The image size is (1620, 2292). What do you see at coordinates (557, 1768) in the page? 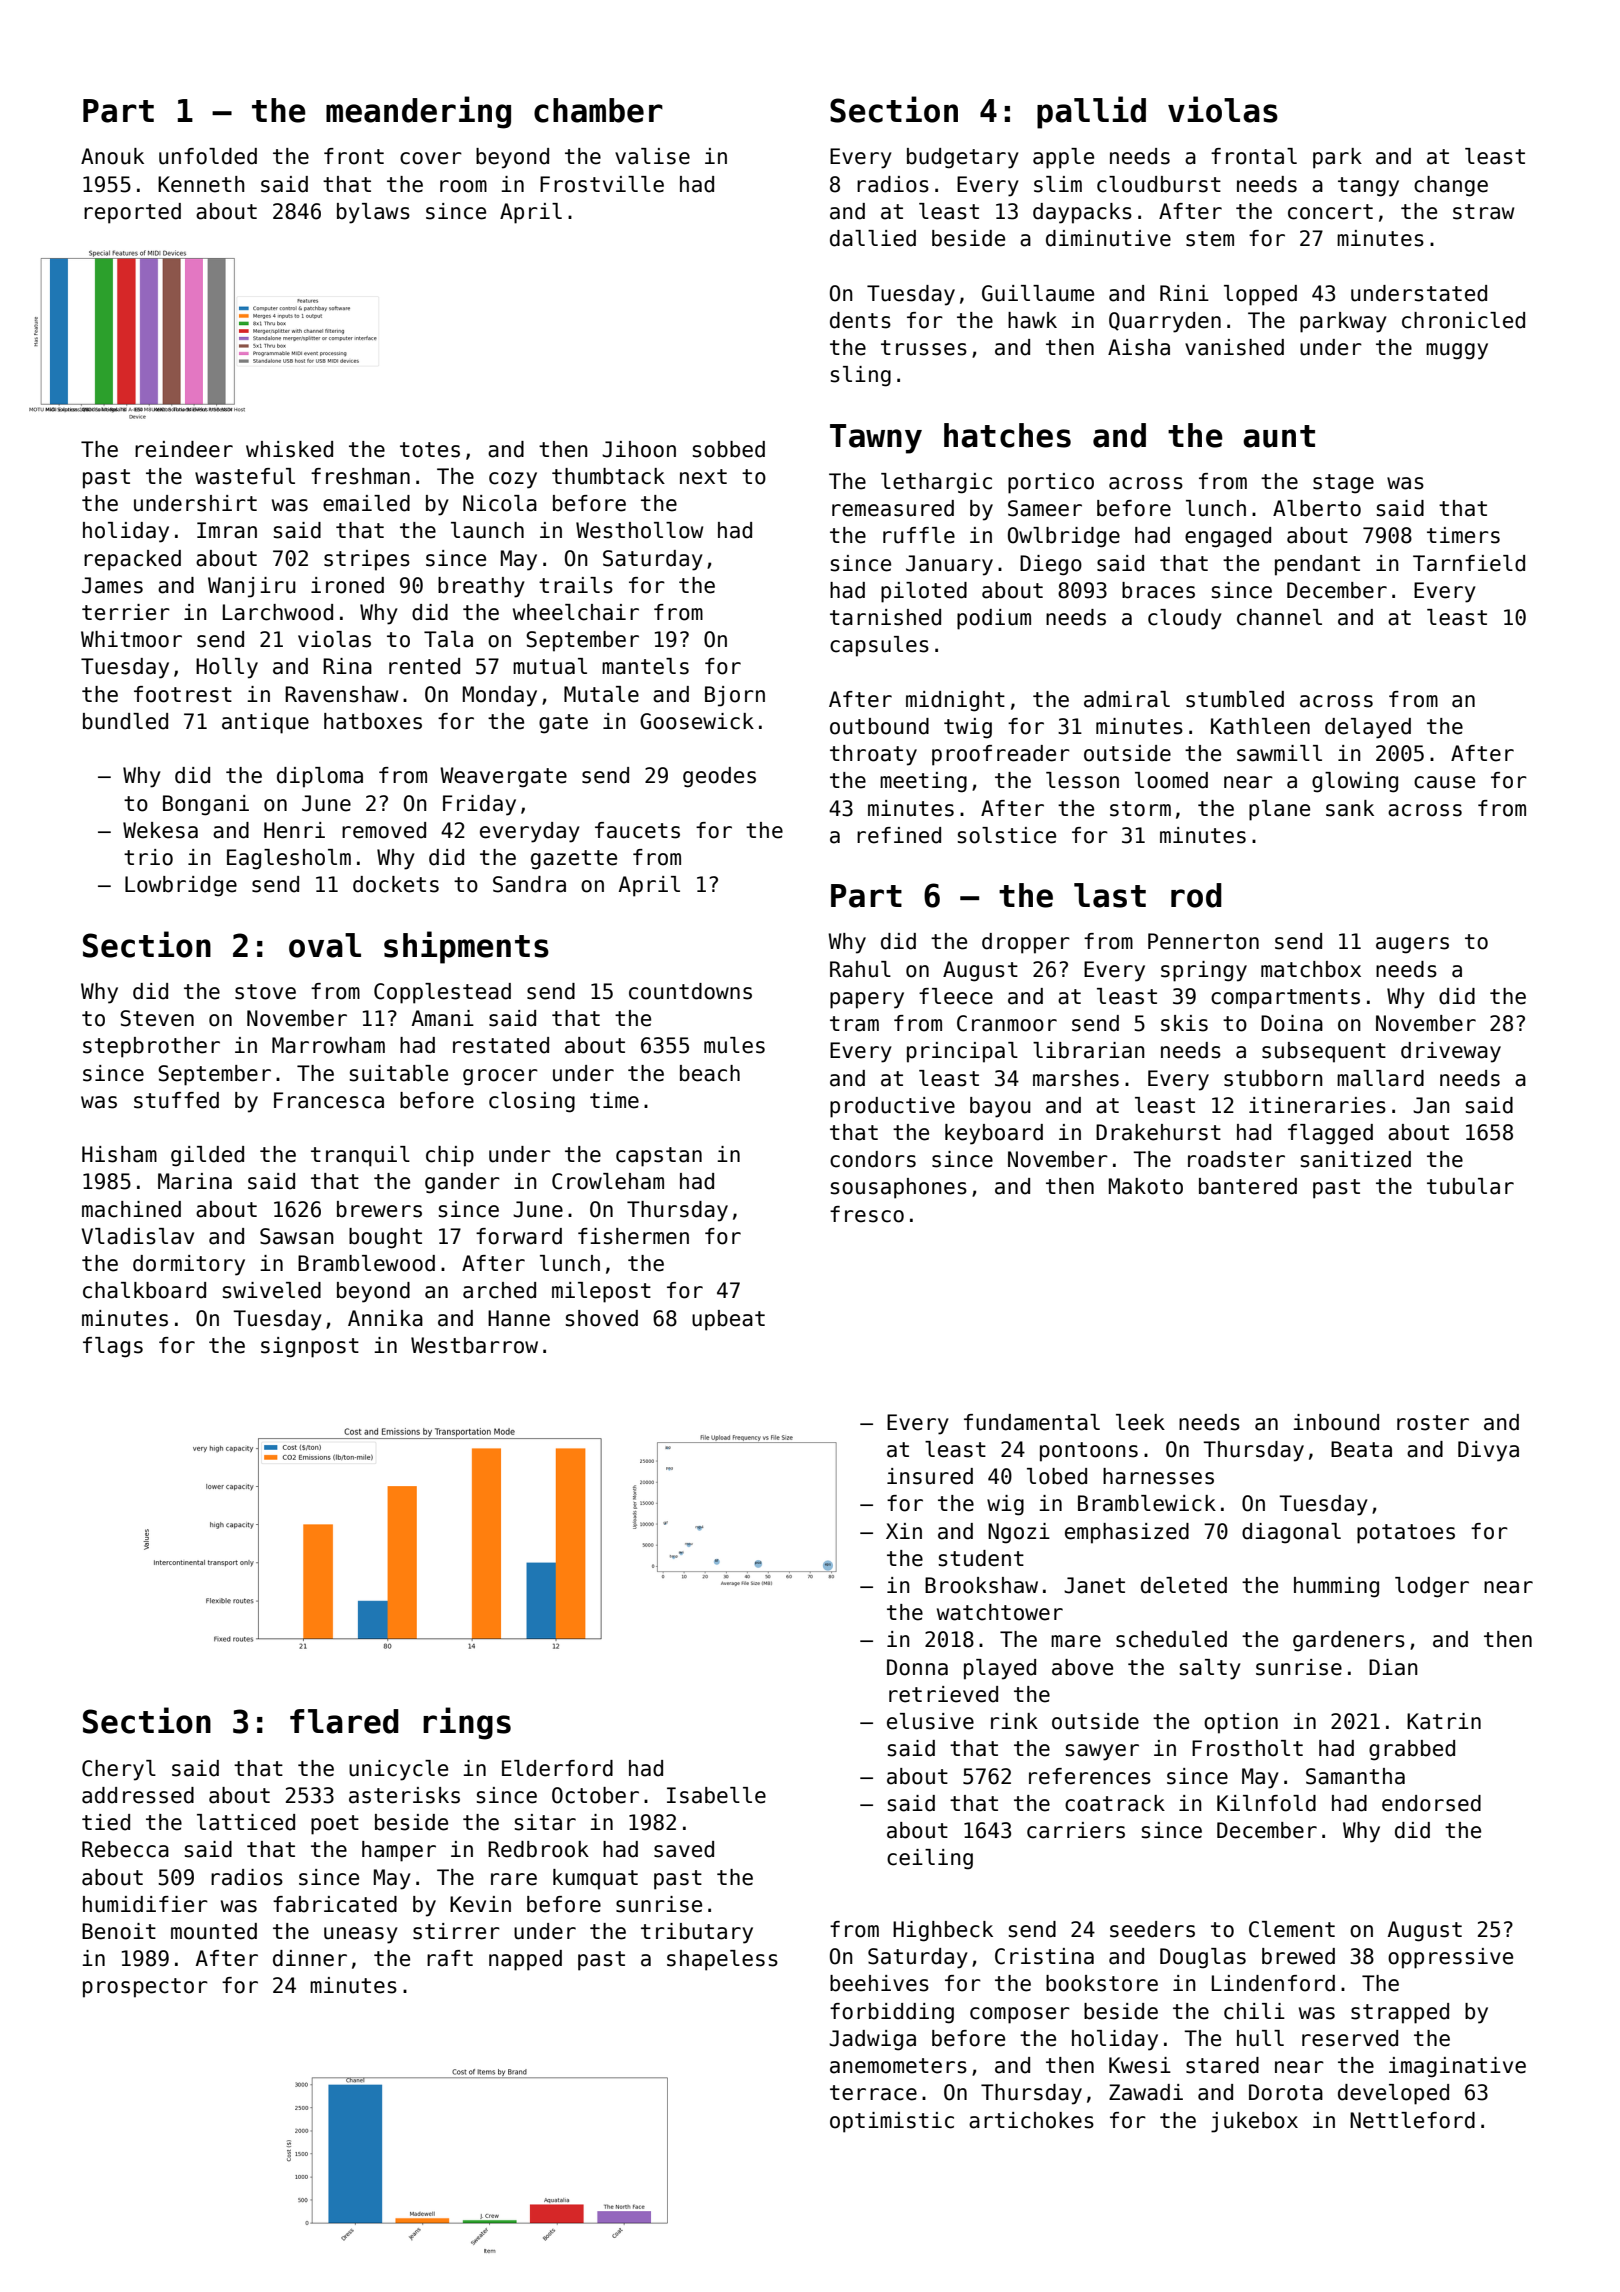
I see `Elderford` at bounding box center [557, 1768].
